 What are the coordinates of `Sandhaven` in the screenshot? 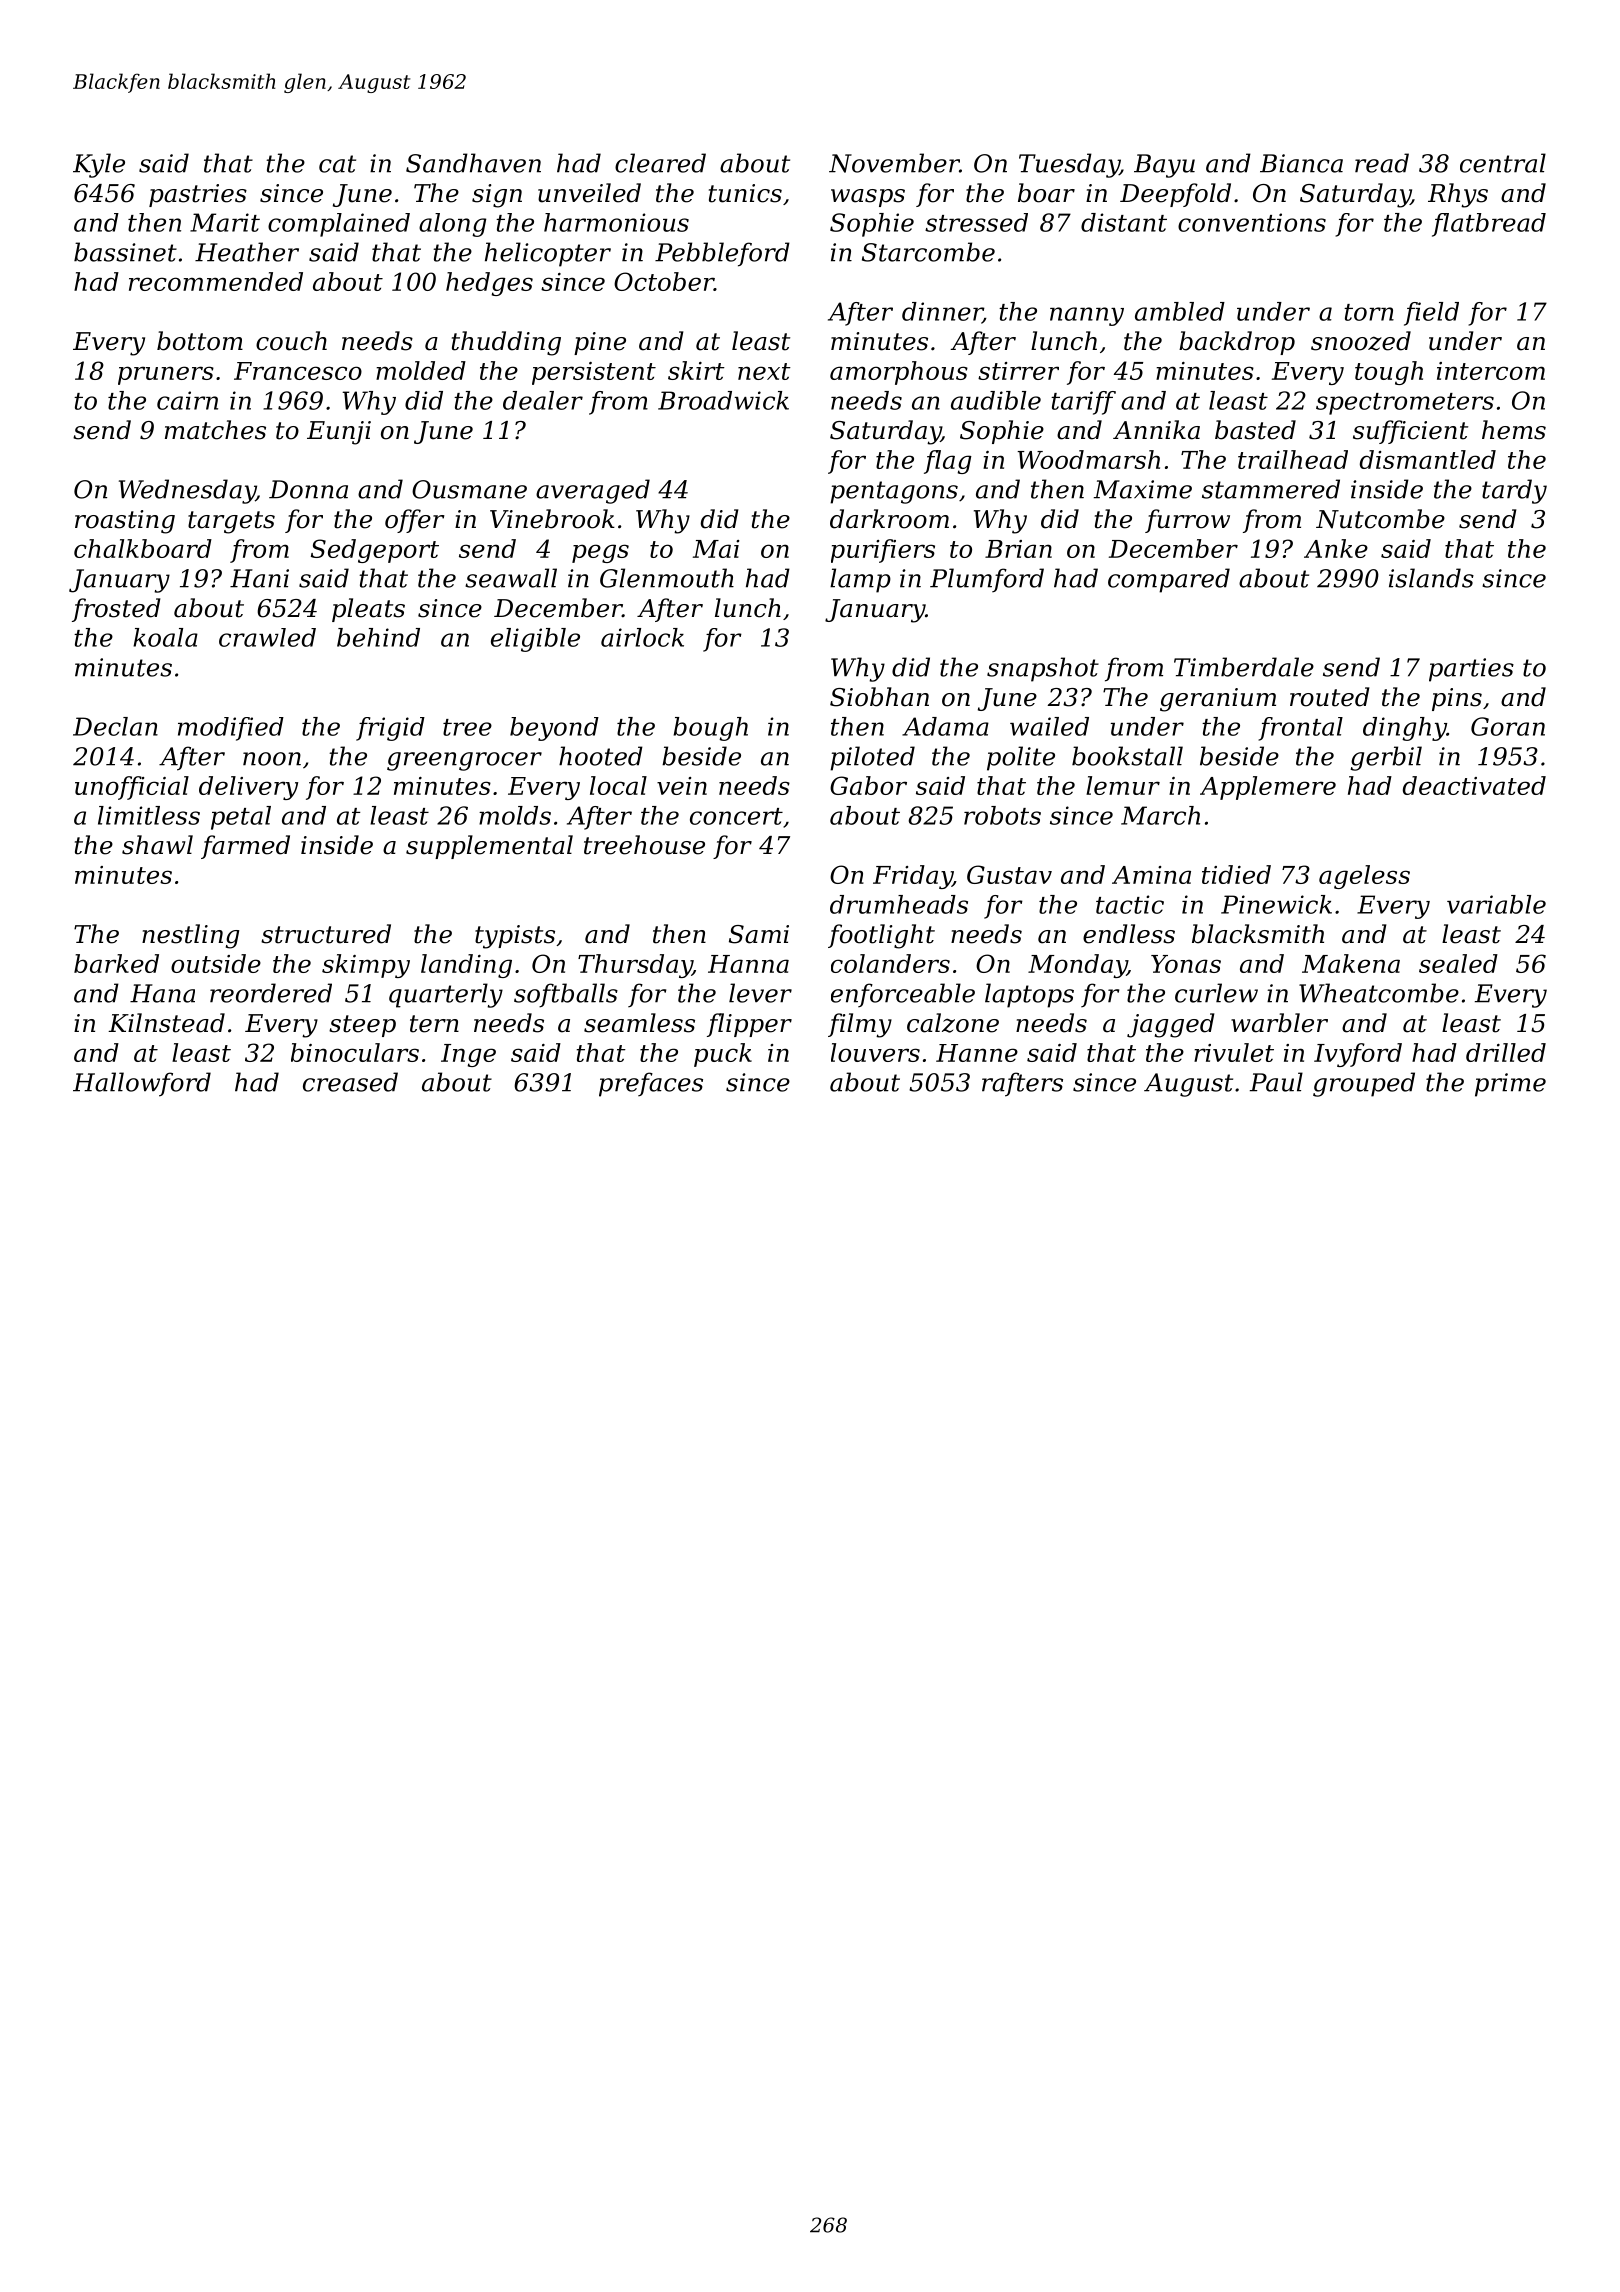 It's located at (473, 163).
